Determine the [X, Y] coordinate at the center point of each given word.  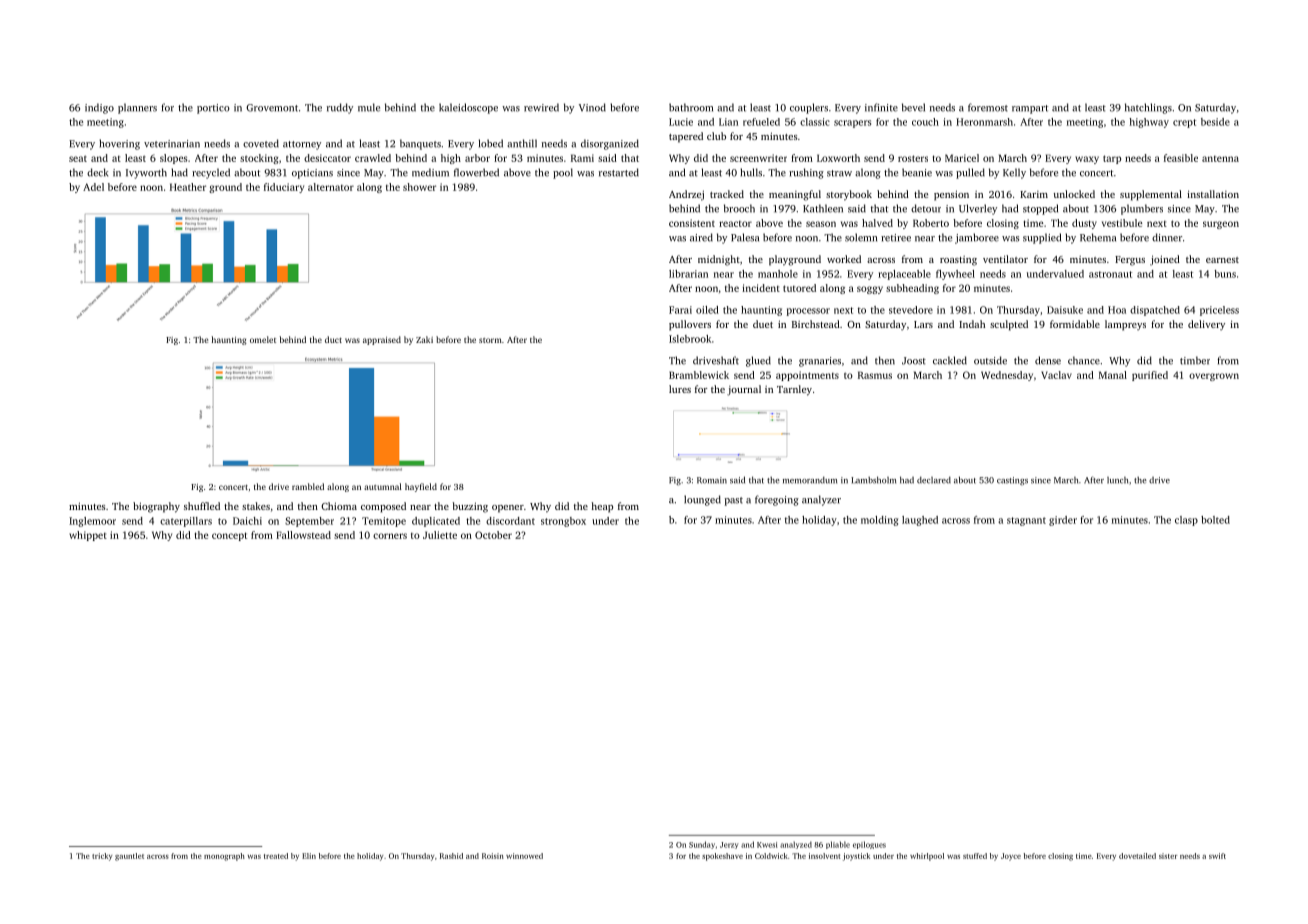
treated [276, 856]
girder [1063, 521]
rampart [1030, 109]
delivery [1206, 325]
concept [229, 536]
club [716, 136]
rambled [308, 486]
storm [490, 340]
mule [369, 107]
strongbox [563, 522]
